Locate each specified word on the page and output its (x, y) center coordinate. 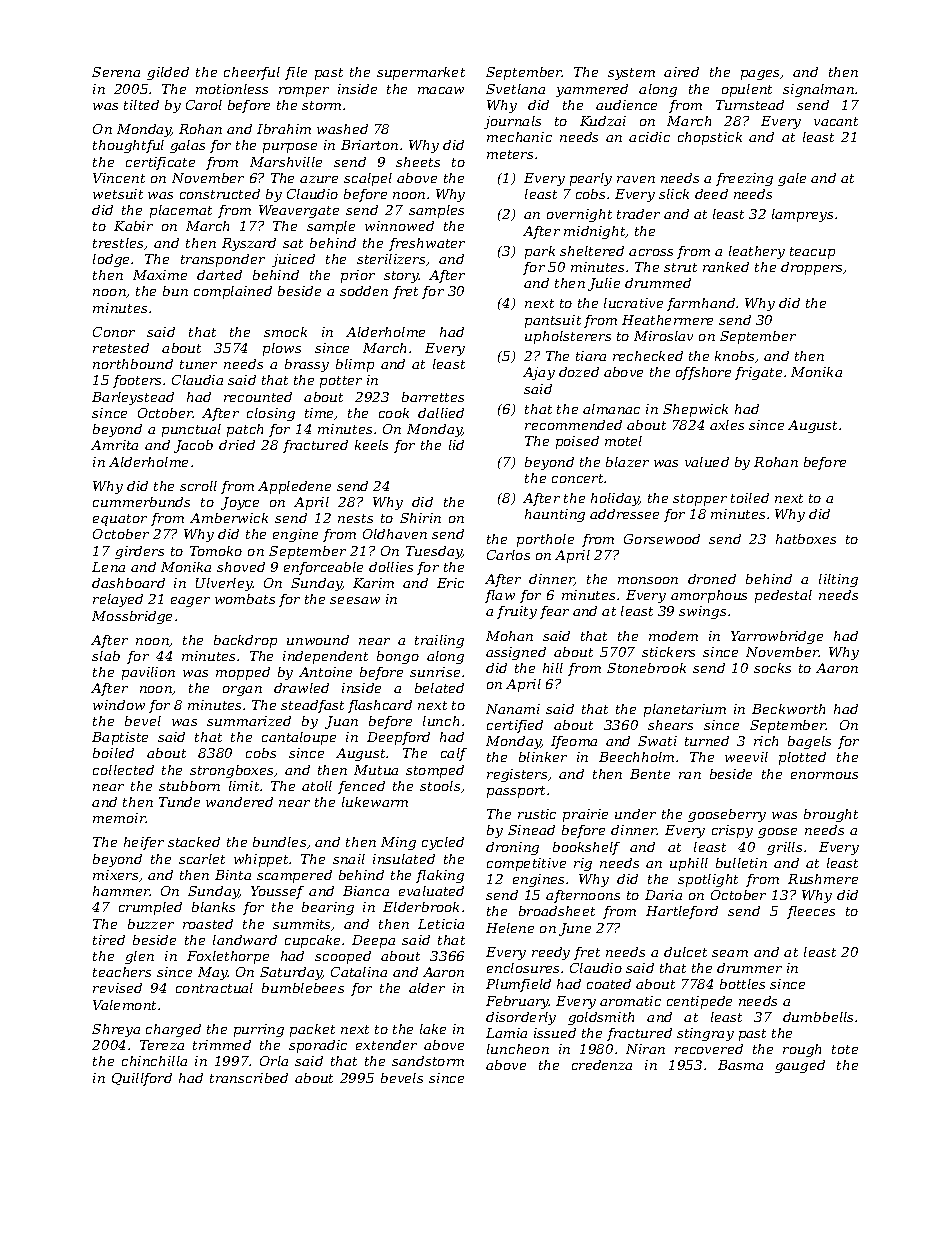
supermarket (421, 73)
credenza (602, 1065)
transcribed (249, 1078)
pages (761, 75)
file (296, 73)
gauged (800, 1066)
